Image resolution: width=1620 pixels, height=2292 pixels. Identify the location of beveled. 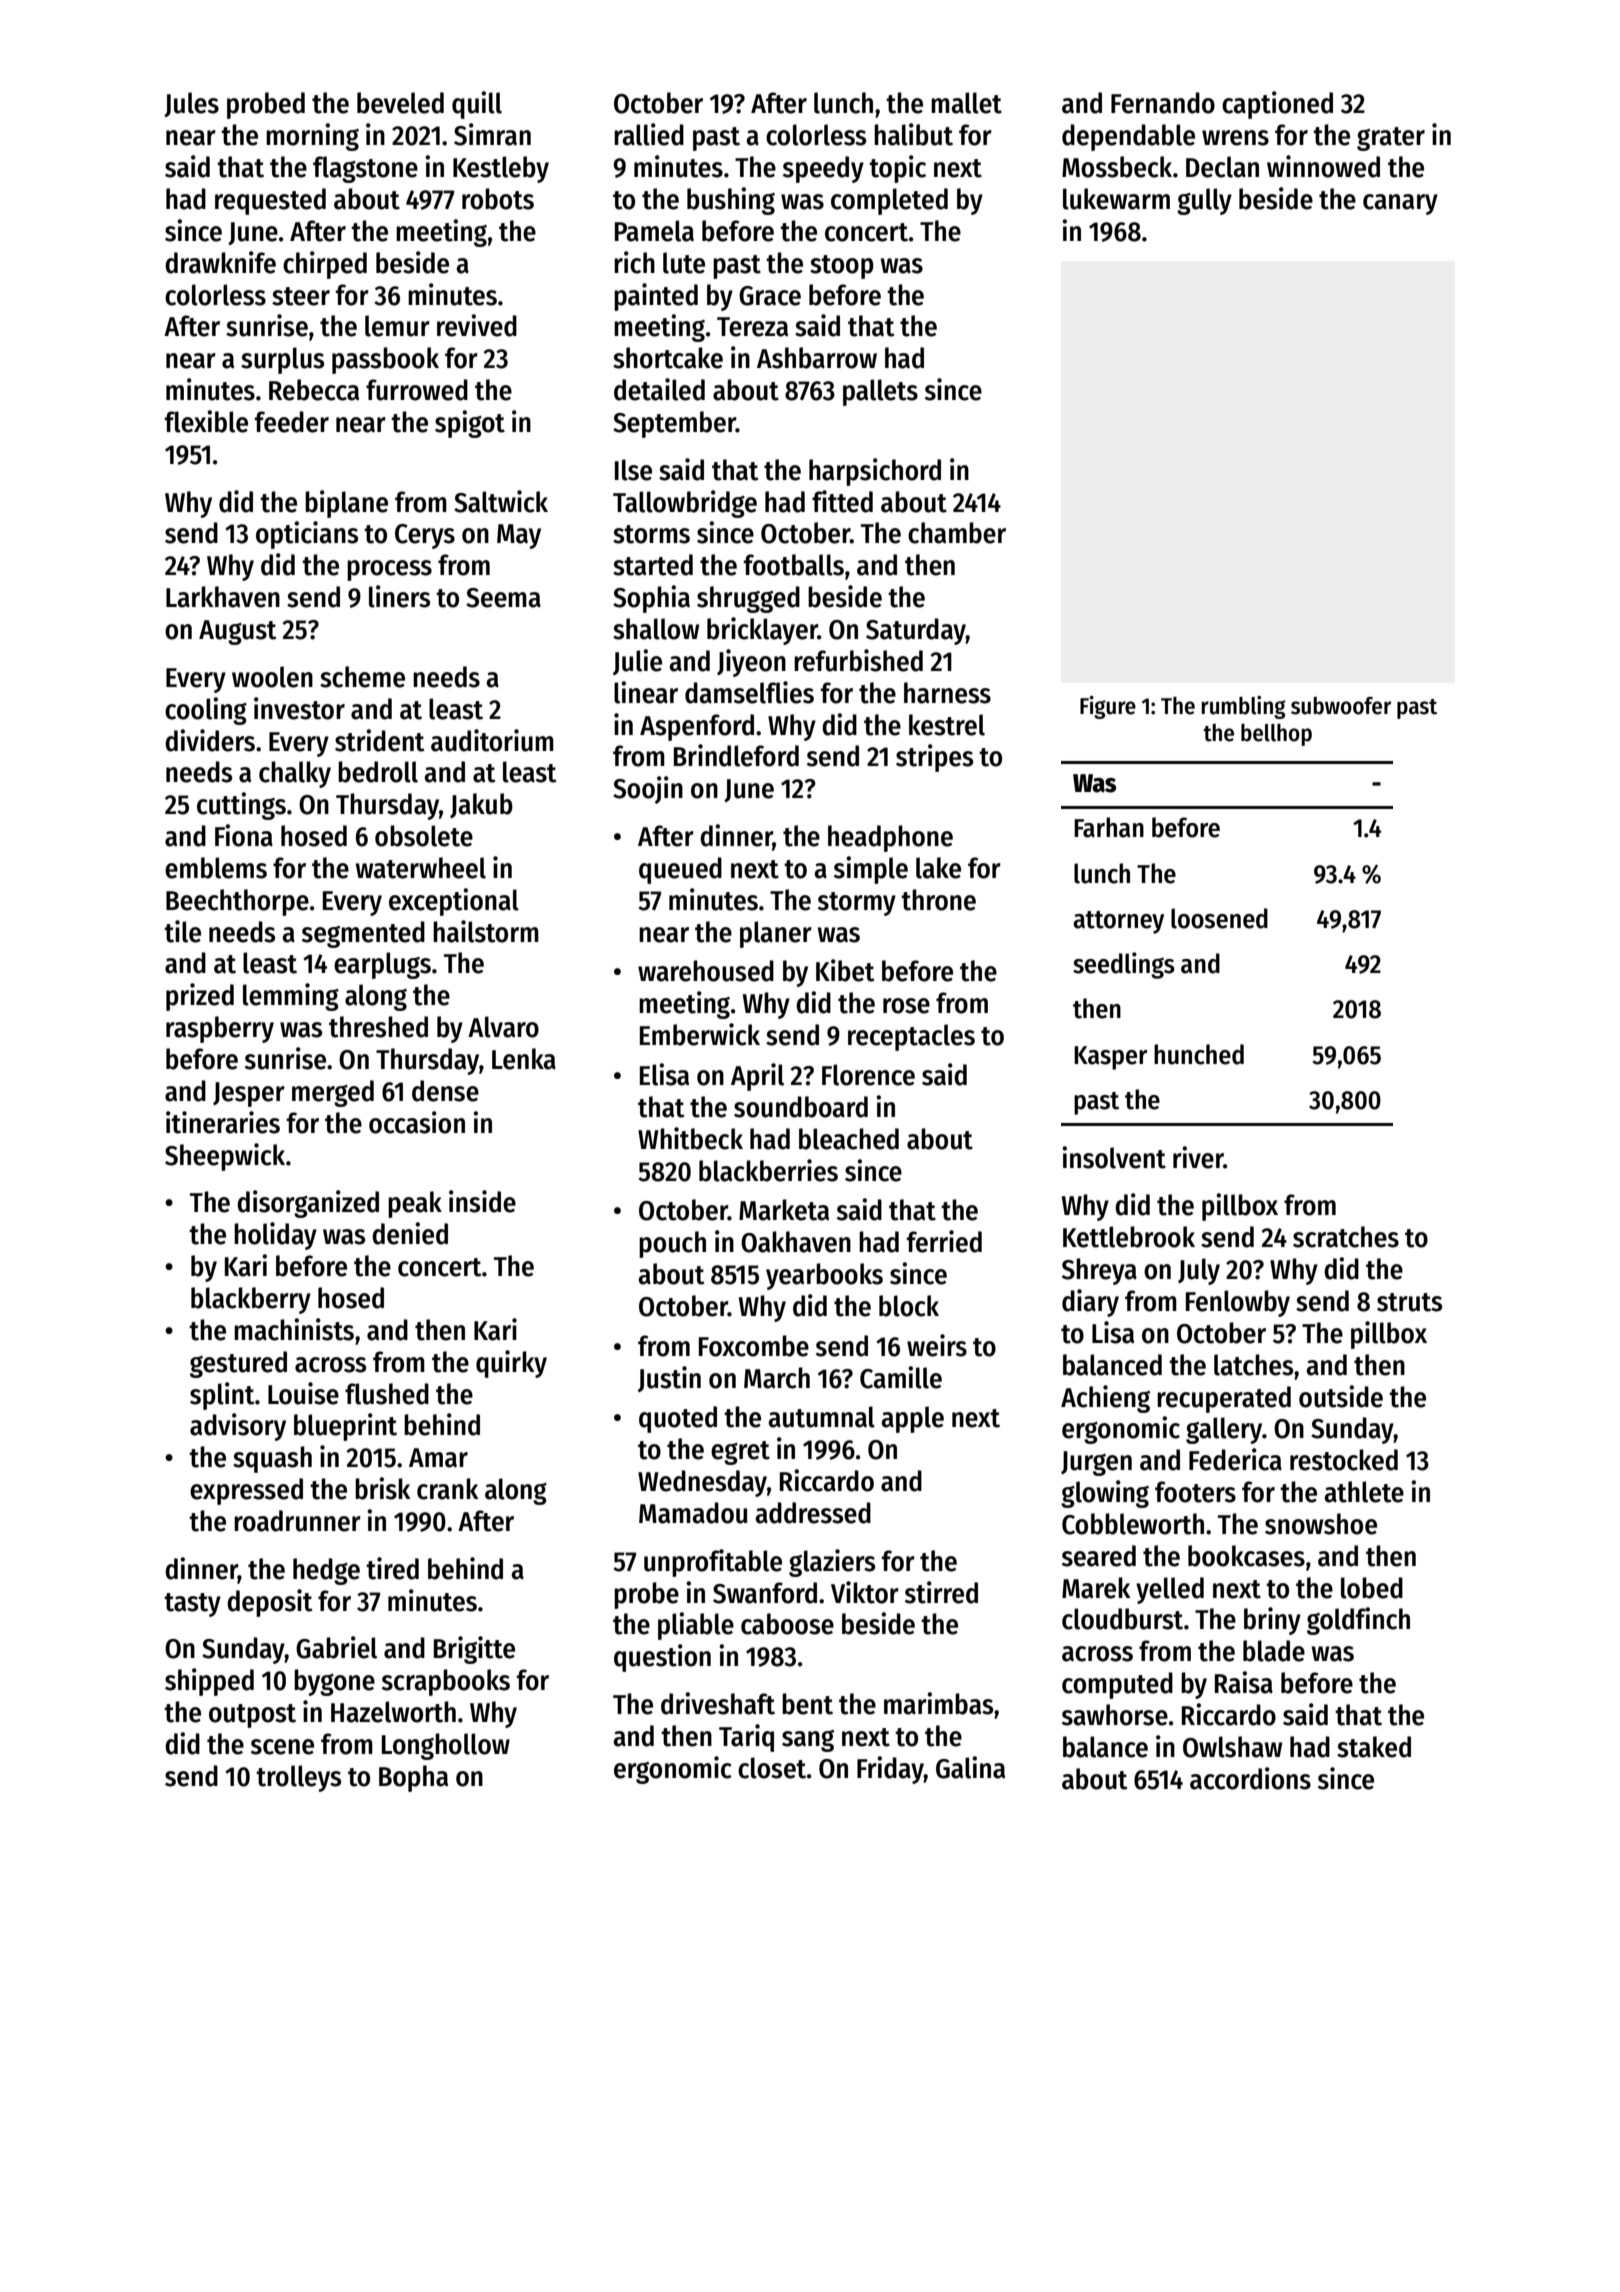
(400, 103).
